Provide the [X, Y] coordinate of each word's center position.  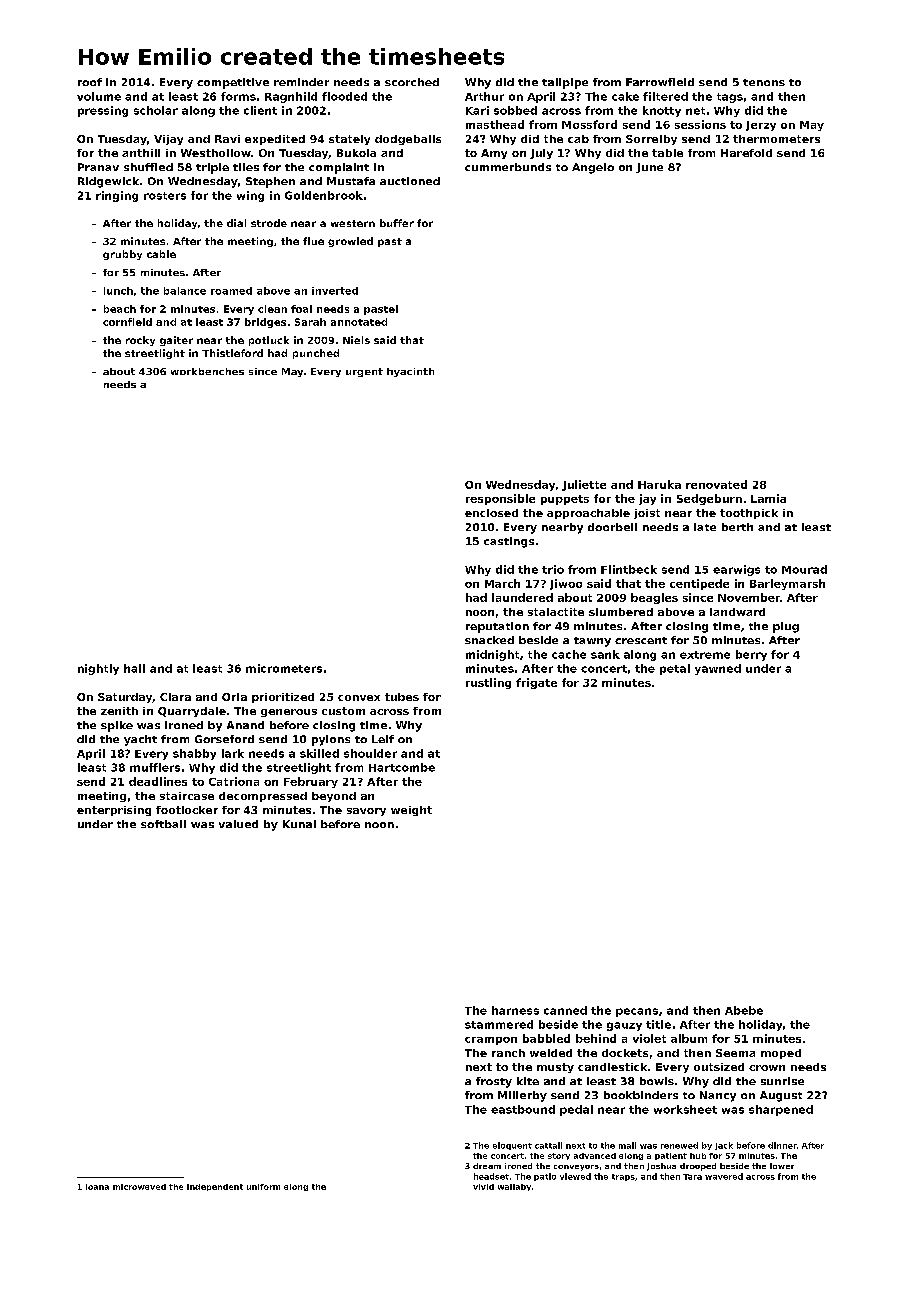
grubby [122, 255]
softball [163, 824]
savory [366, 812]
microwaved [139, 1187]
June [649, 168]
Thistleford [232, 353]
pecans [637, 1012]
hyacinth [410, 372]
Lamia [768, 498]
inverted [335, 291]
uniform [263, 1187]
